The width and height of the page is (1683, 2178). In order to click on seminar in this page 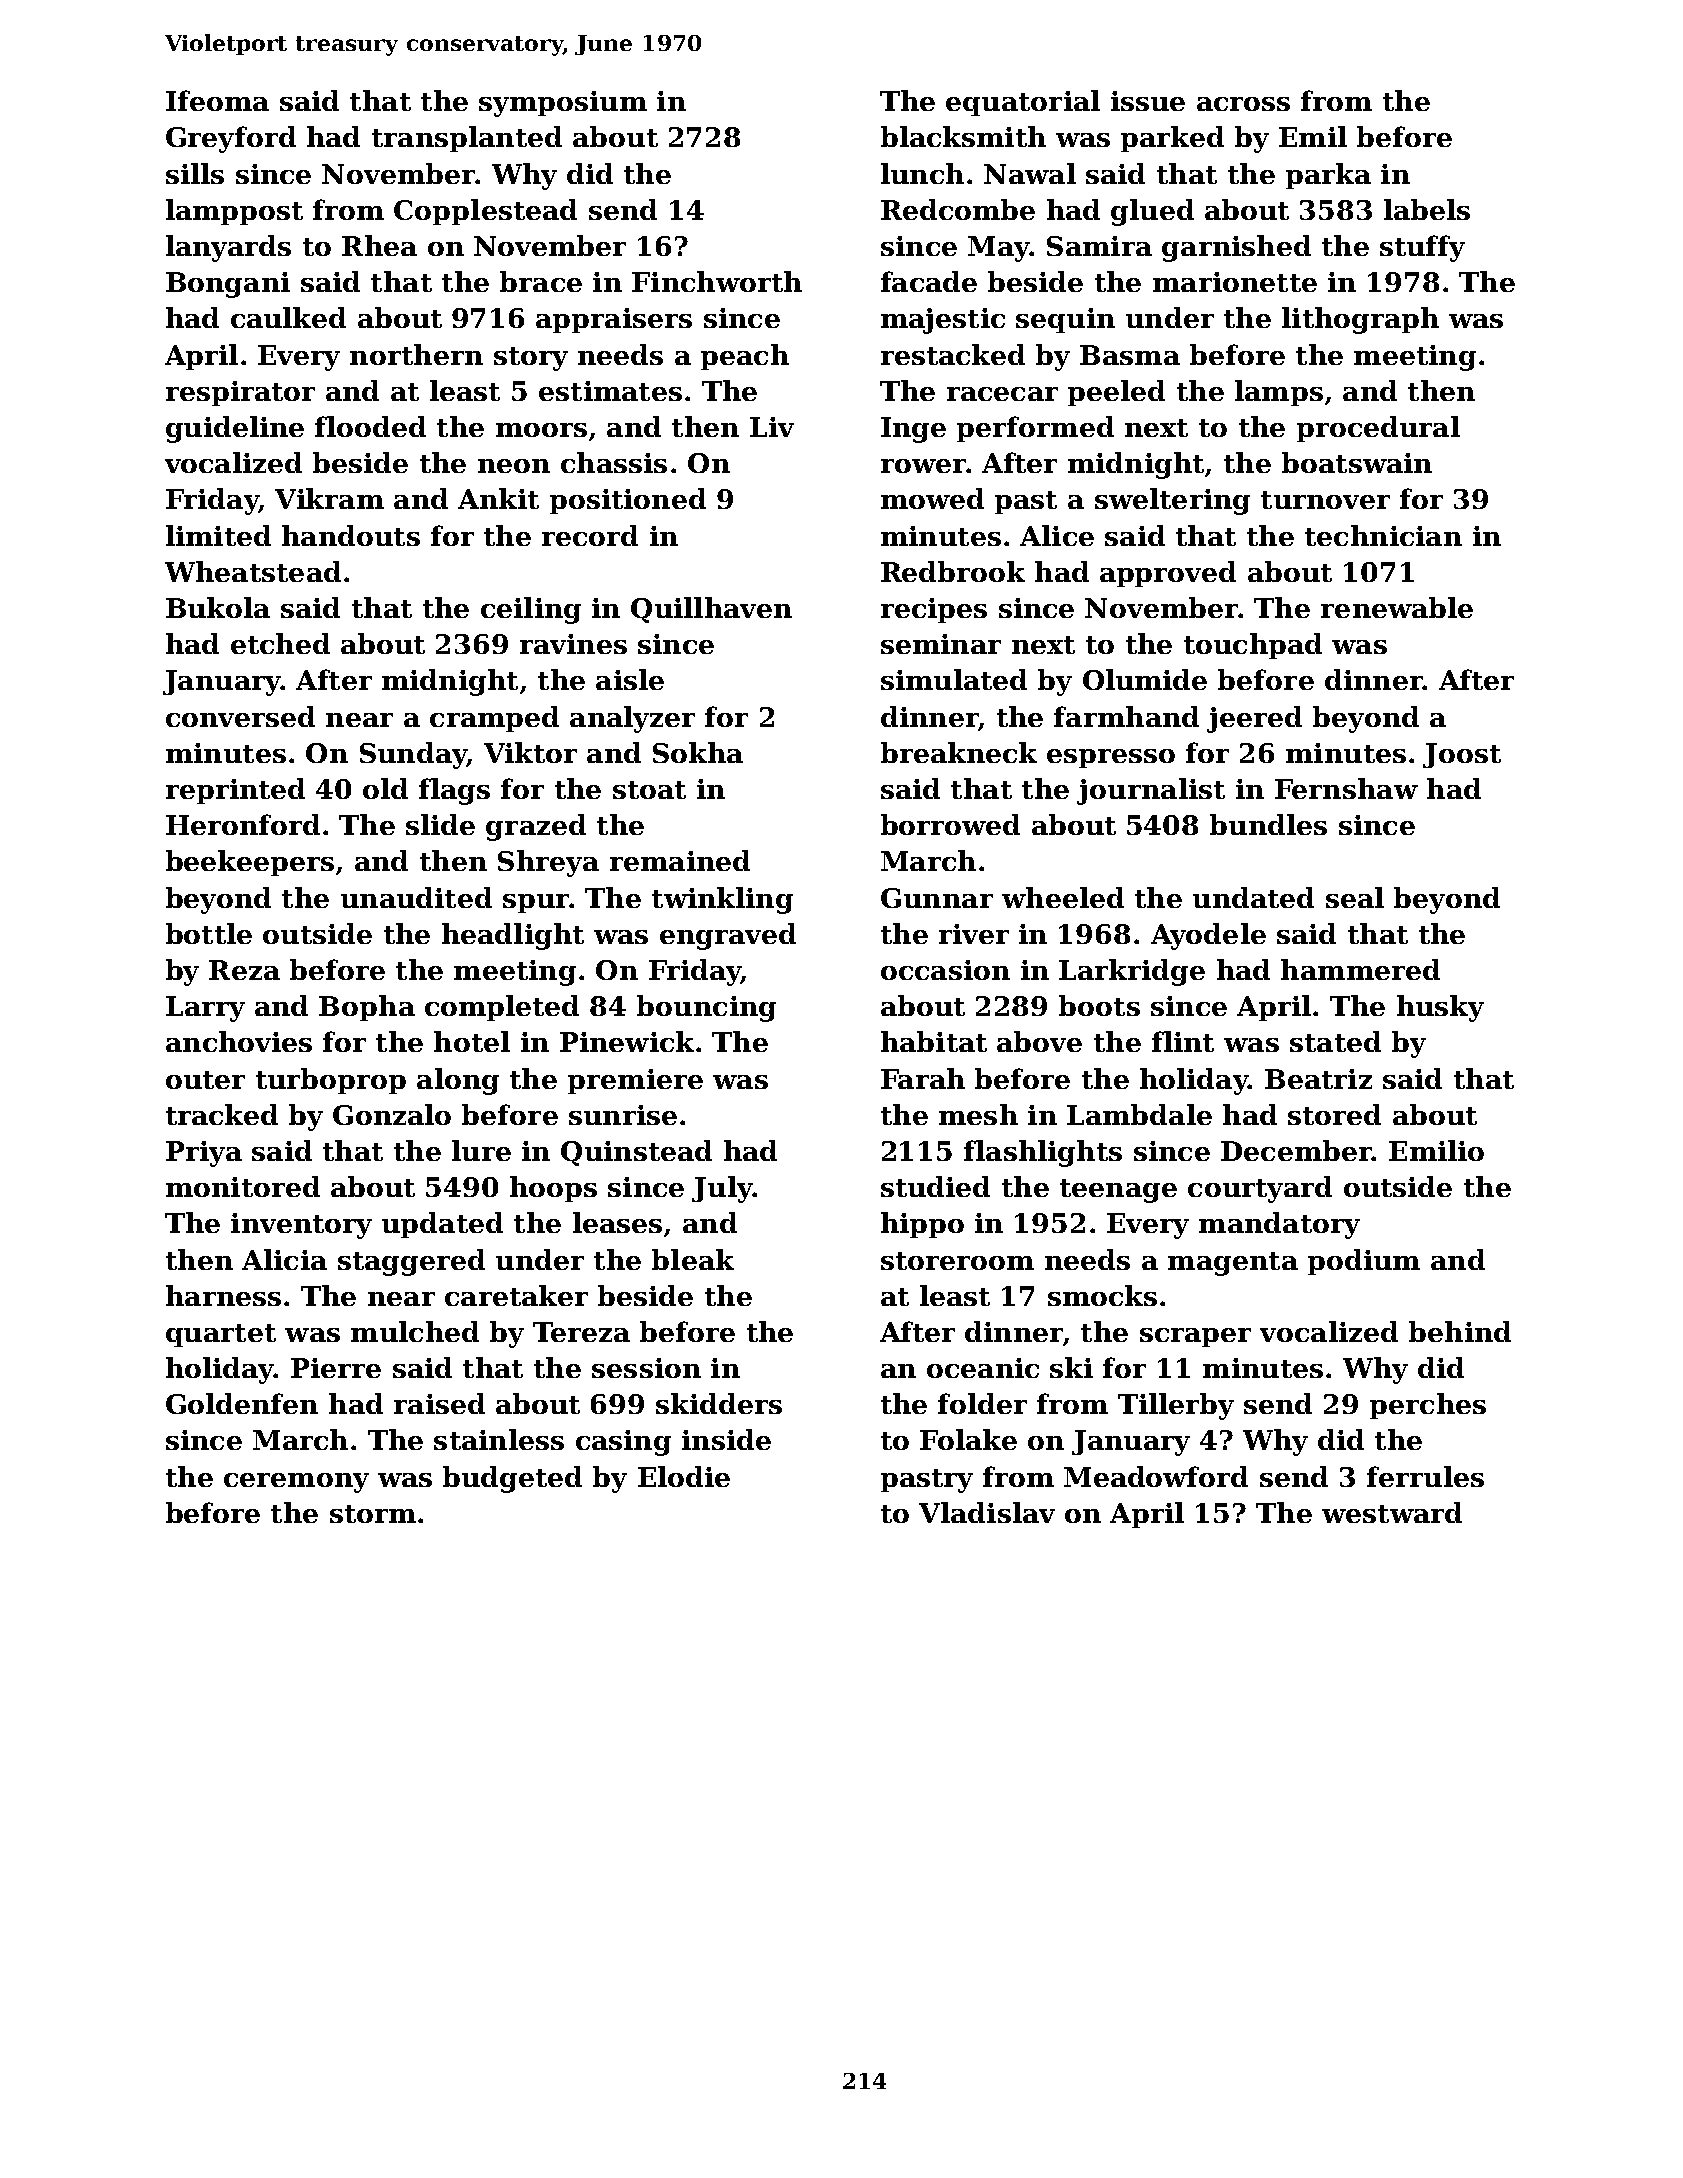, I will do `click(941, 644)`.
